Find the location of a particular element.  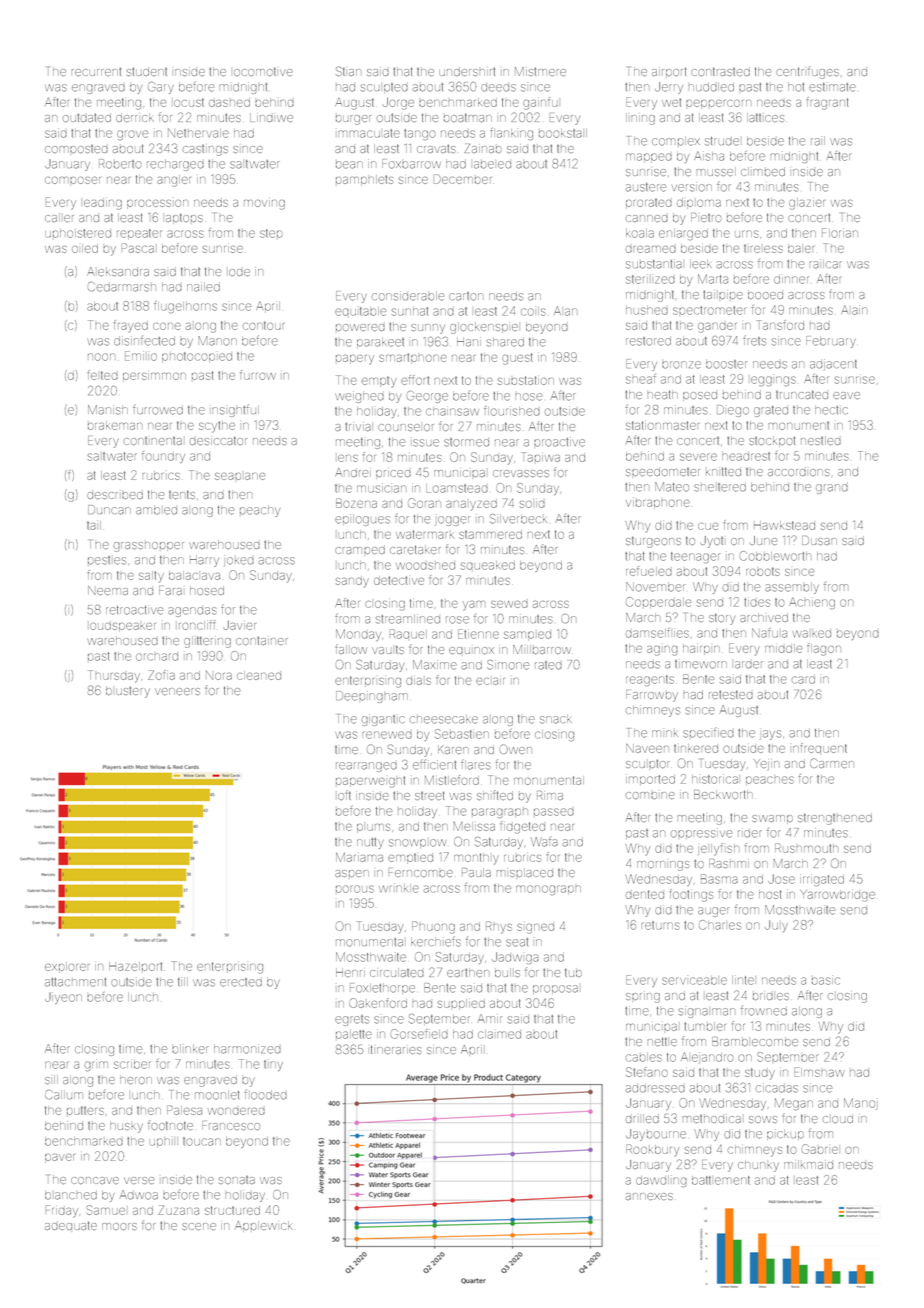

itineraries is located at coordinates (396, 1049).
